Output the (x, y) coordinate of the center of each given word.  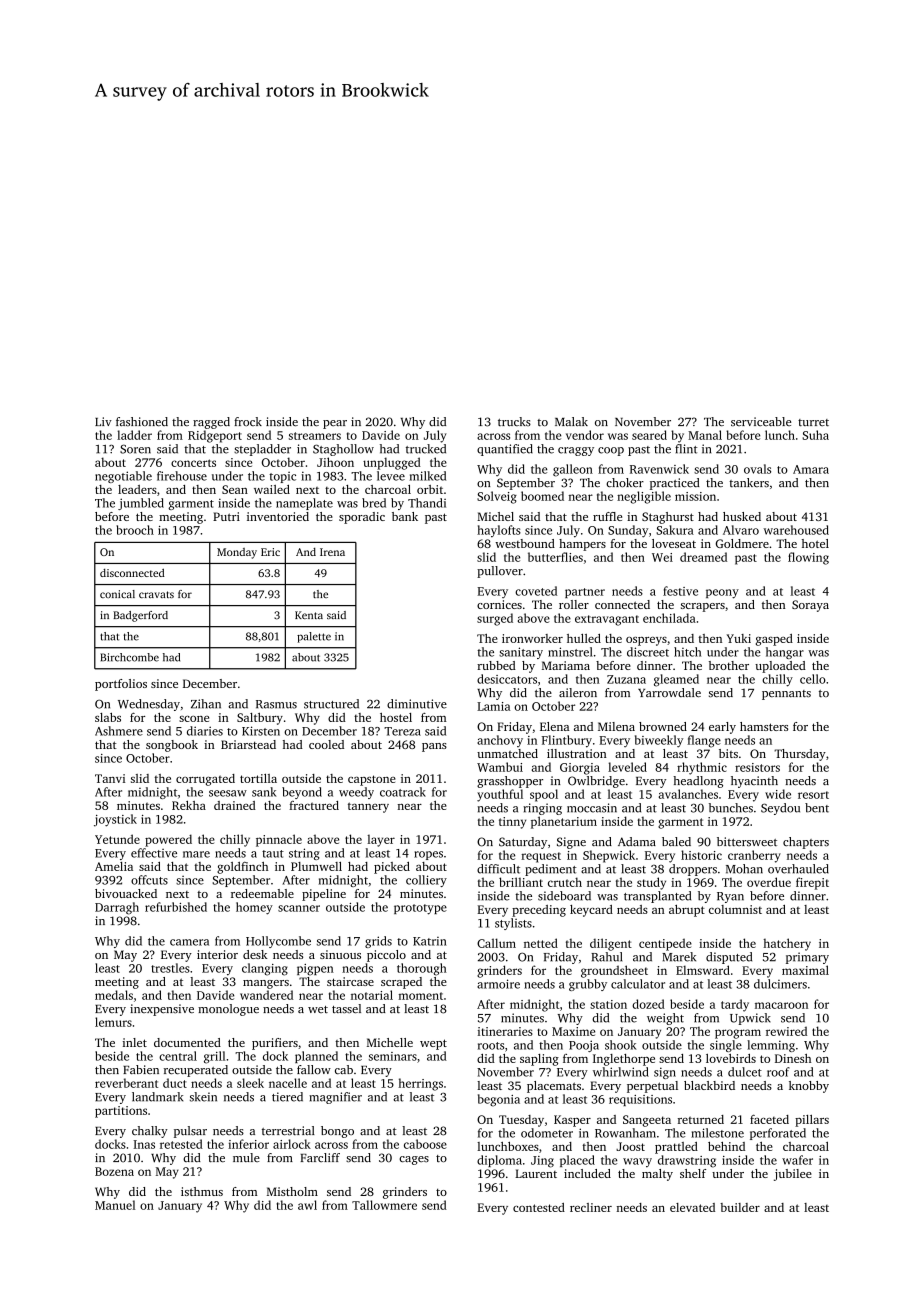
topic (282, 477)
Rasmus (276, 704)
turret (813, 422)
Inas (144, 1144)
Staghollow (343, 450)
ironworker (532, 638)
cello (813, 679)
